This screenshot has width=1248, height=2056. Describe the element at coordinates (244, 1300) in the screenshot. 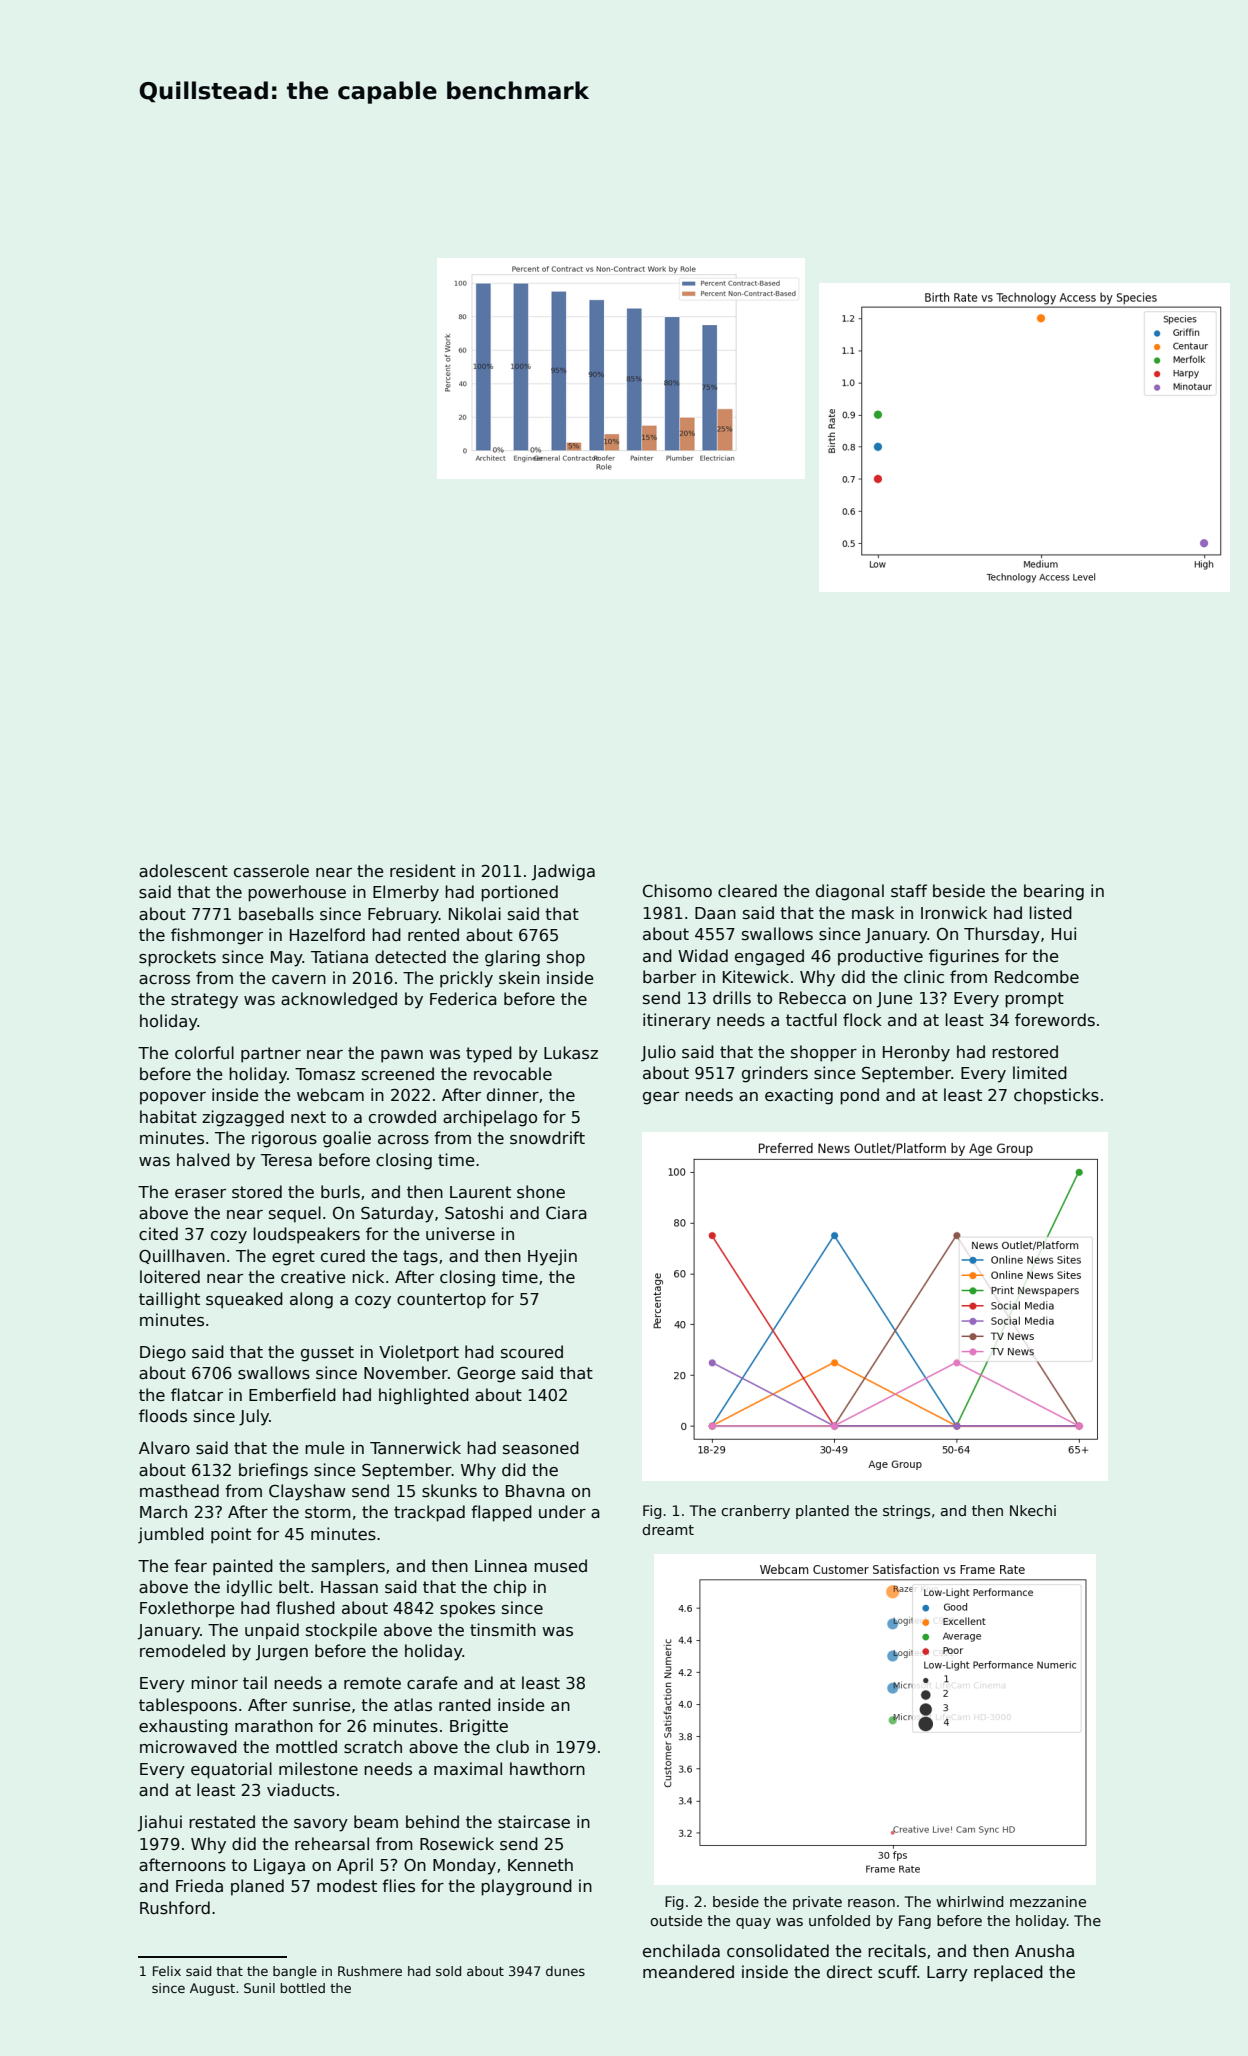

I see `squeaked` at that location.
